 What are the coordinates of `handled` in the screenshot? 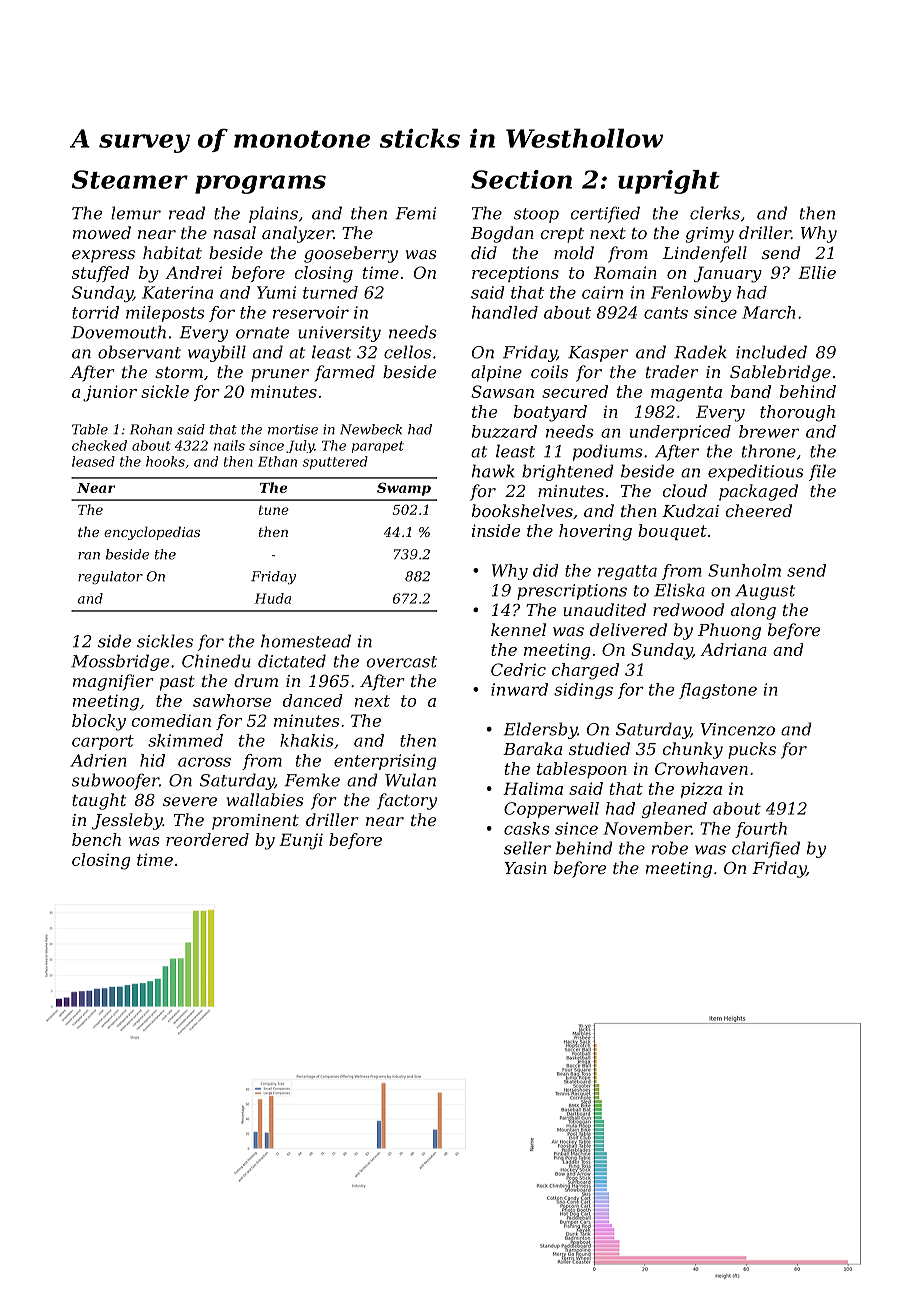 It's located at (505, 312).
